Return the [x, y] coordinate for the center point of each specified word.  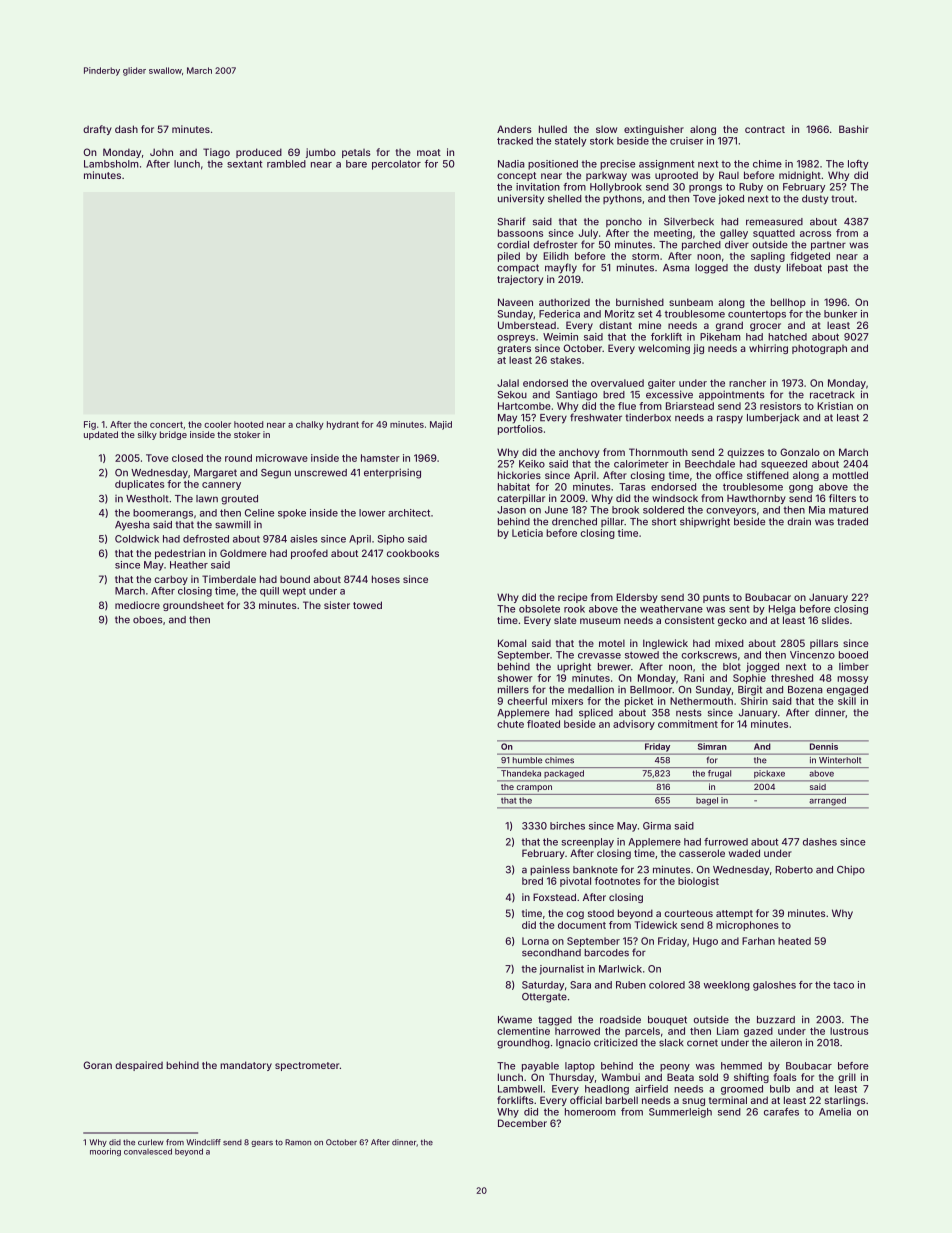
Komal [512, 643]
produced [259, 153]
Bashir [854, 129]
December [522, 1123]
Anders [514, 129]
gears [262, 1144]
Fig [90, 425]
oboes [148, 620]
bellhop [788, 303]
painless [550, 870]
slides [835, 620]
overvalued [617, 383]
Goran [97, 1065]
